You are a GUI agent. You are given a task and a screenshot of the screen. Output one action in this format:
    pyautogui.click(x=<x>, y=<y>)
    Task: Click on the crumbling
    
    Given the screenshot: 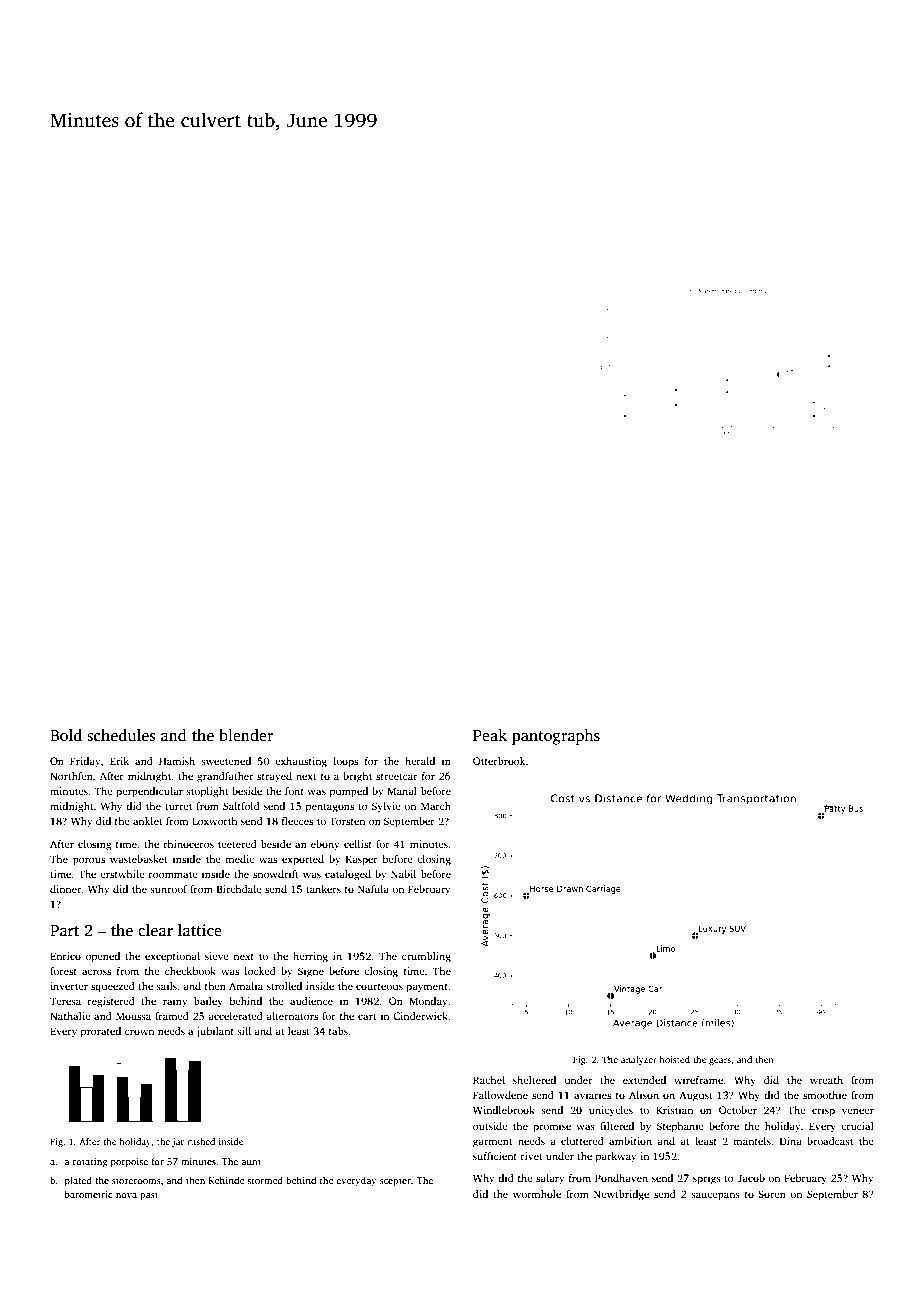 What is the action you would take?
    pyautogui.click(x=426, y=957)
